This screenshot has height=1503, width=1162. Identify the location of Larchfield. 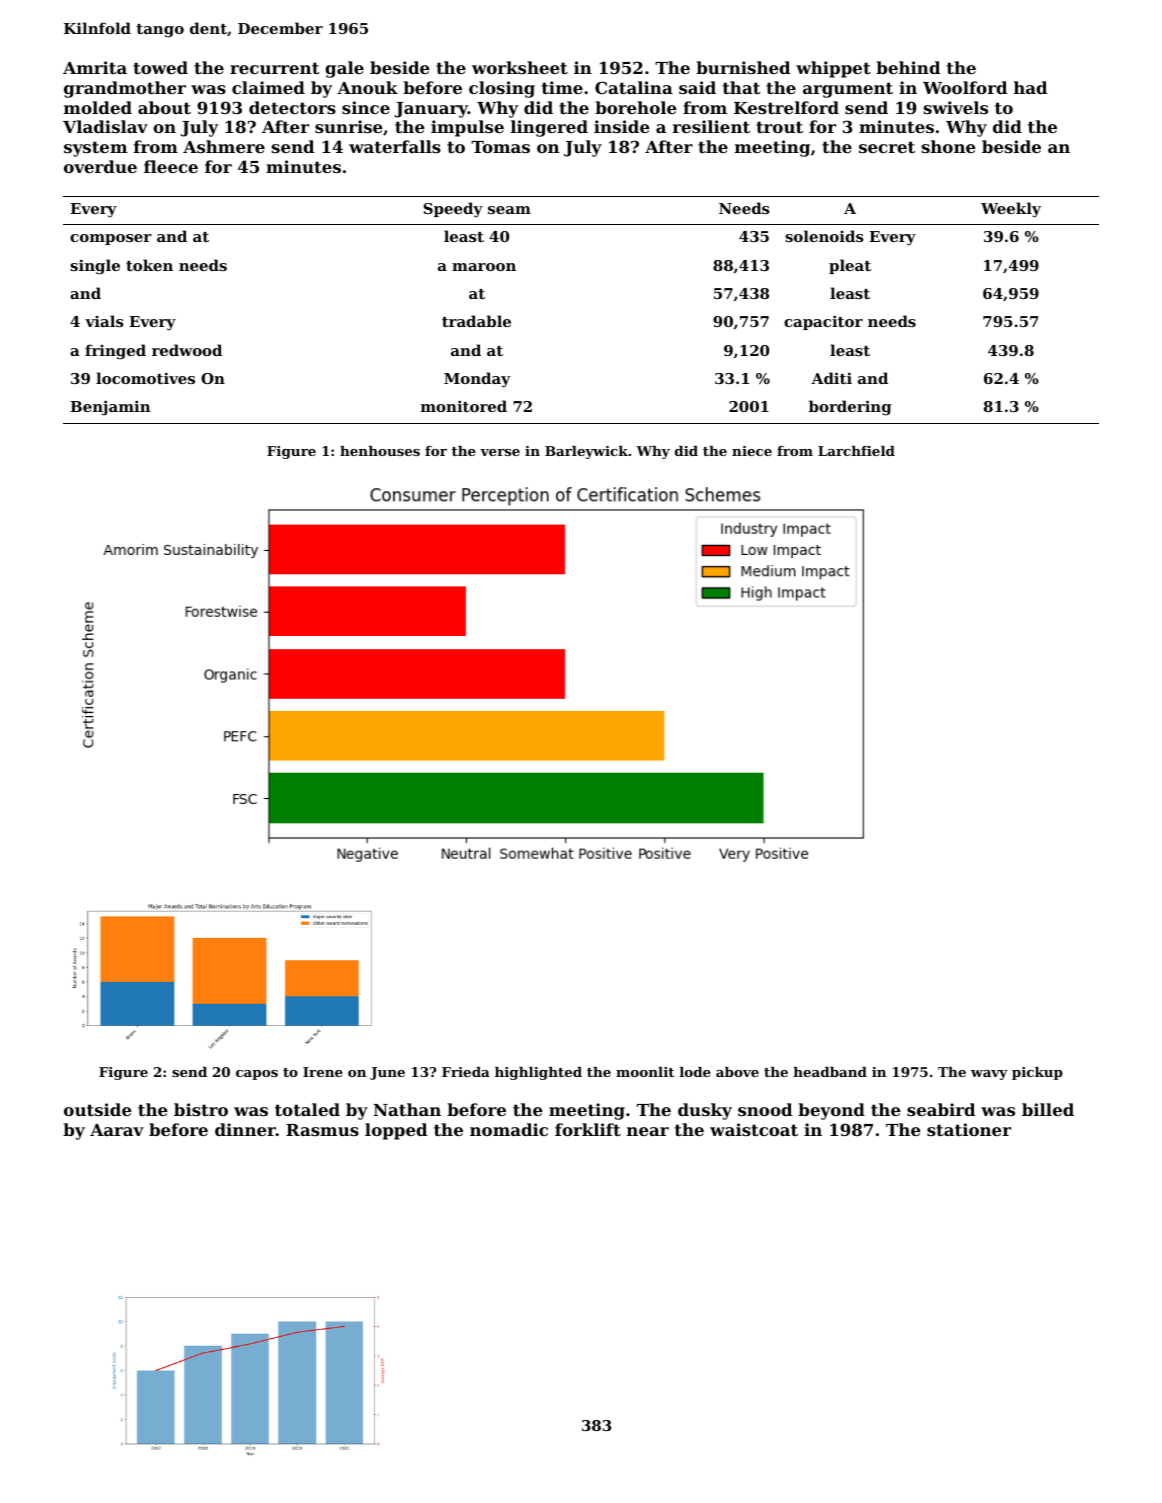
(856, 451).
